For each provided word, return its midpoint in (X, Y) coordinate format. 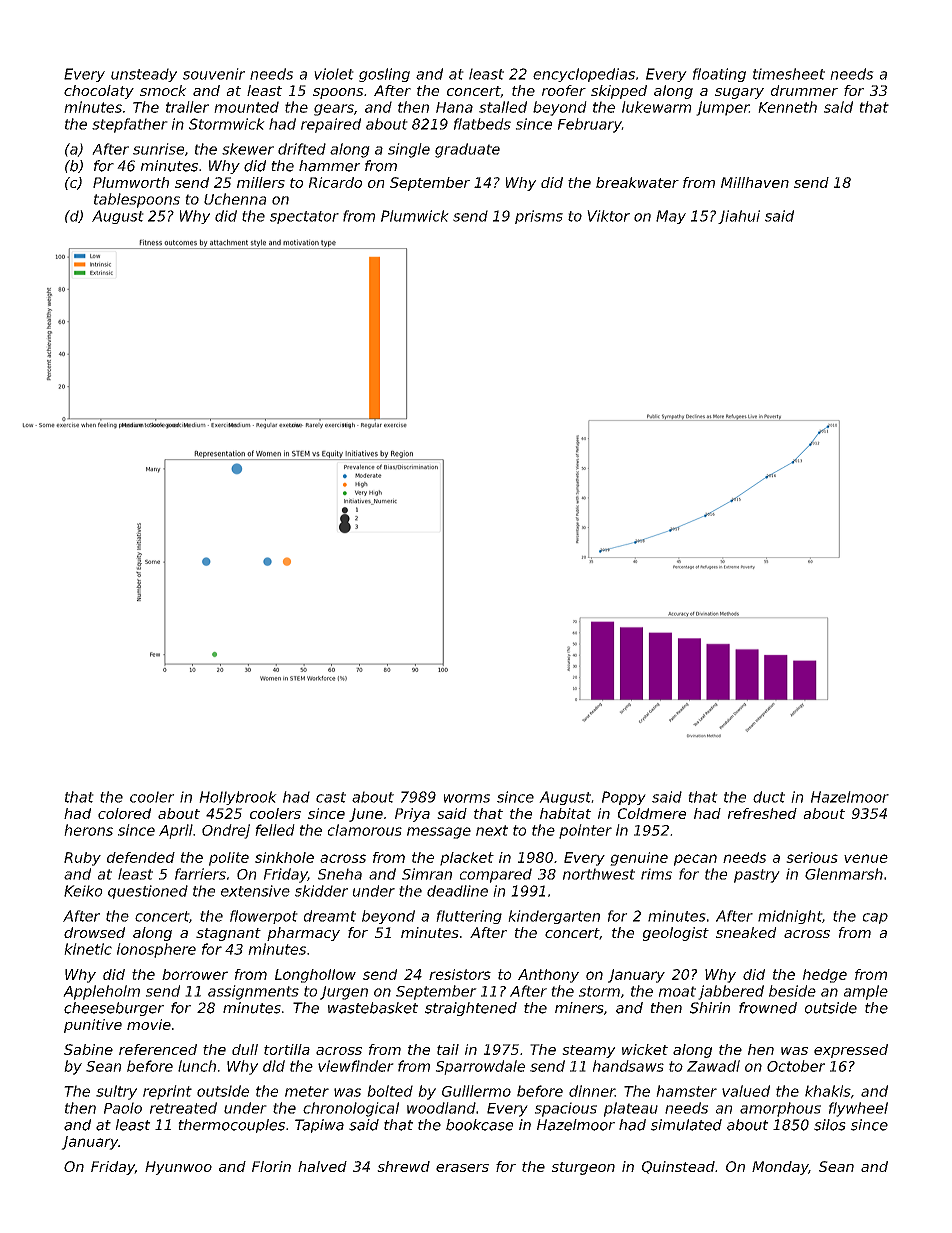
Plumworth (131, 182)
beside (792, 991)
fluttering (469, 917)
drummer (804, 90)
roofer (564, 90)
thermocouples (231, 1126)
